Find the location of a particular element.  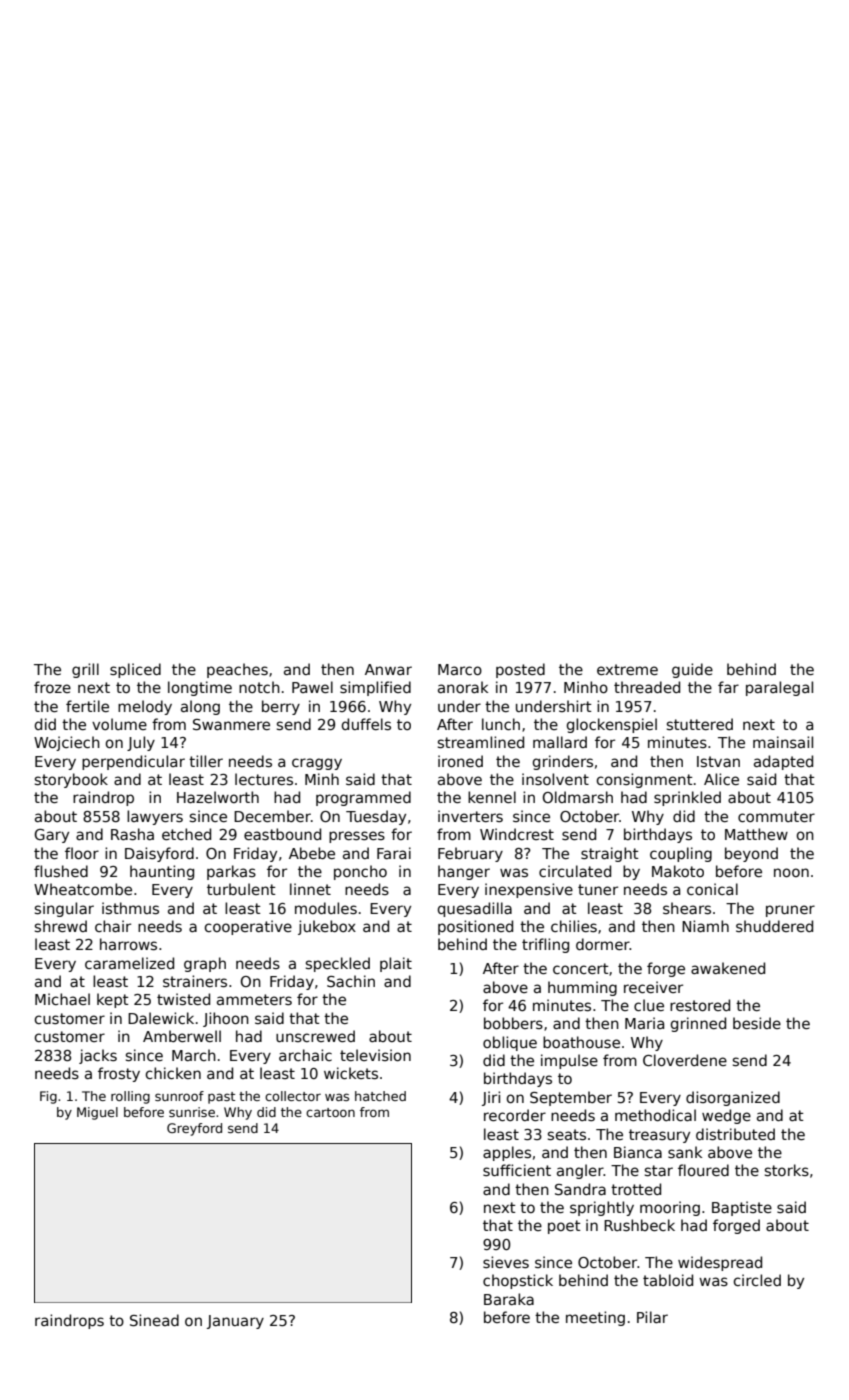

hatched is located at coordinates (380, 1096).
